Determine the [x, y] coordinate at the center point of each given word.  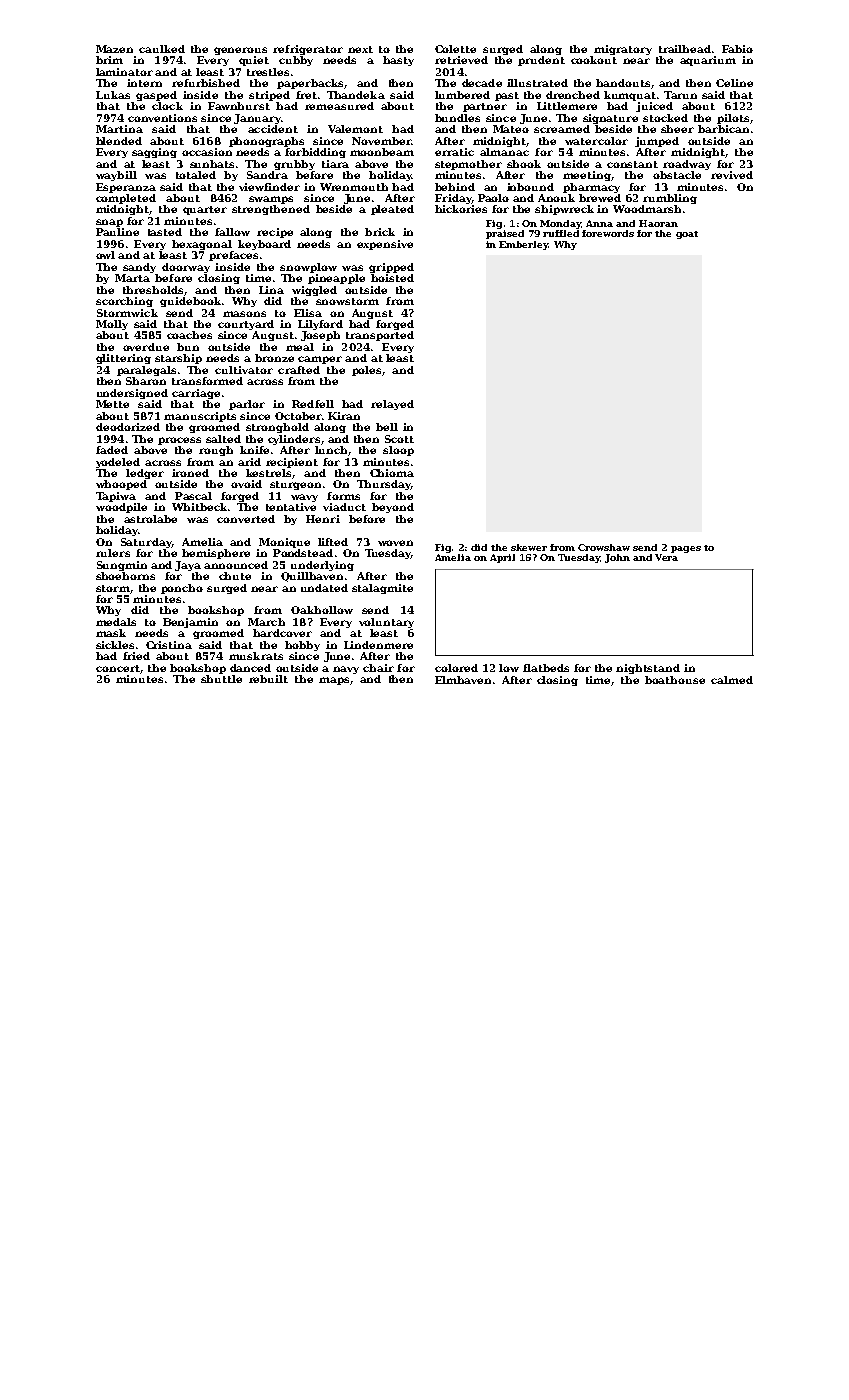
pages [686, 549]
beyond [393, 508]
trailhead [685, 49]
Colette [455, 49]
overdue [146, 347]
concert [118, 668]
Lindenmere [378, 645]
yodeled [118, 463]
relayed [392, 405]
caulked [162, 49]
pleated [392, 210]
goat [687, 235]
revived [732, 175]
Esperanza [126, 188]
